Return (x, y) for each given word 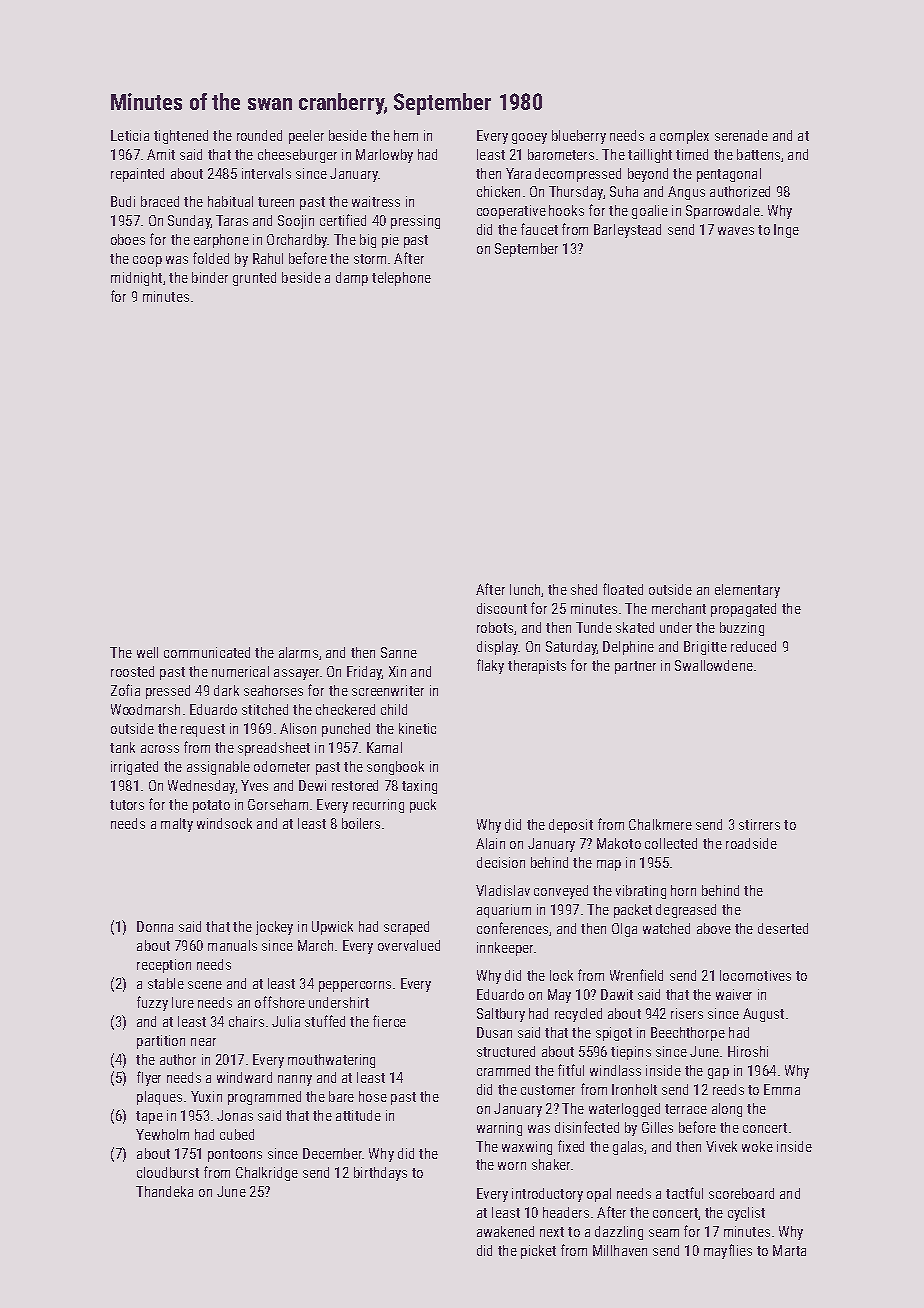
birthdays (380, 1174)
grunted (254, 279)
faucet (539, 229)
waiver (734, 994)
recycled (578, 1015)
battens (758, 154)
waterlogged (624, 1110)
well (147, 652)
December (332, 1153)
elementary (747, 591)
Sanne (399, 652)
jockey (274, 928)
